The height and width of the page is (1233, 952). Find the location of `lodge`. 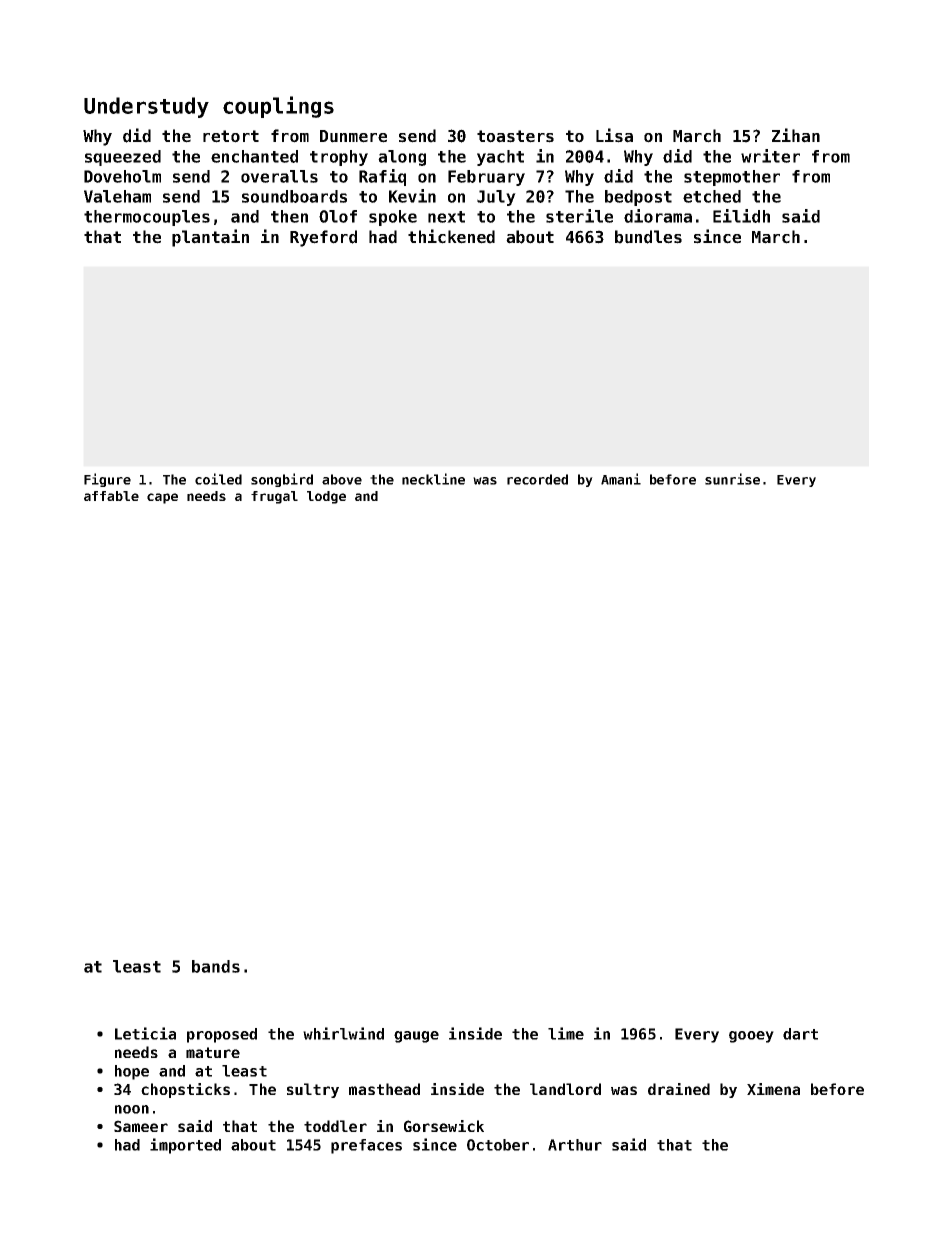

lodge is located at coordinates (326, 497).
